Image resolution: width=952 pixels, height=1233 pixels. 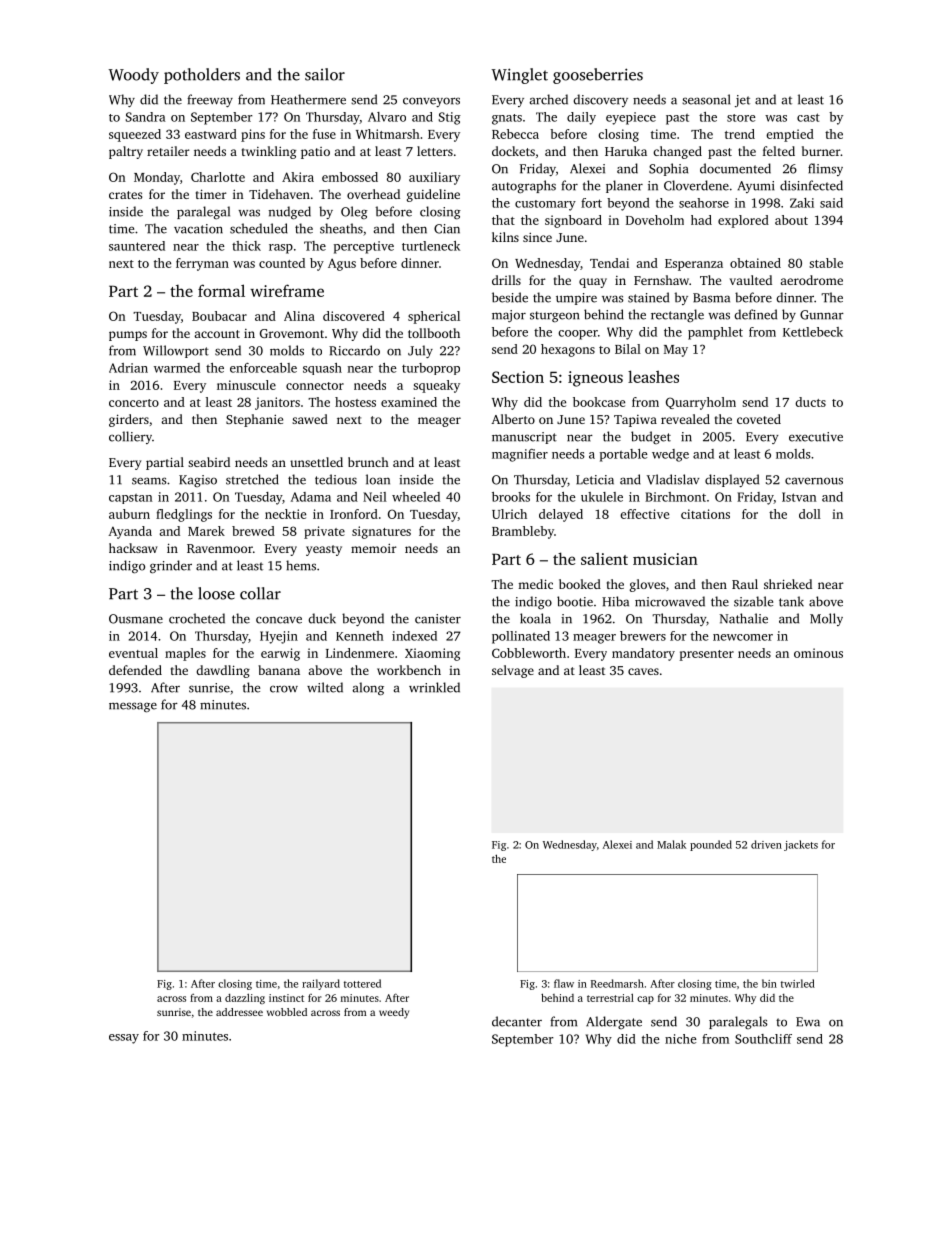 What do you see at coordinates (517, 1021) in the screenshot?
I see `decanter` at bounding box center [517, 1021].
